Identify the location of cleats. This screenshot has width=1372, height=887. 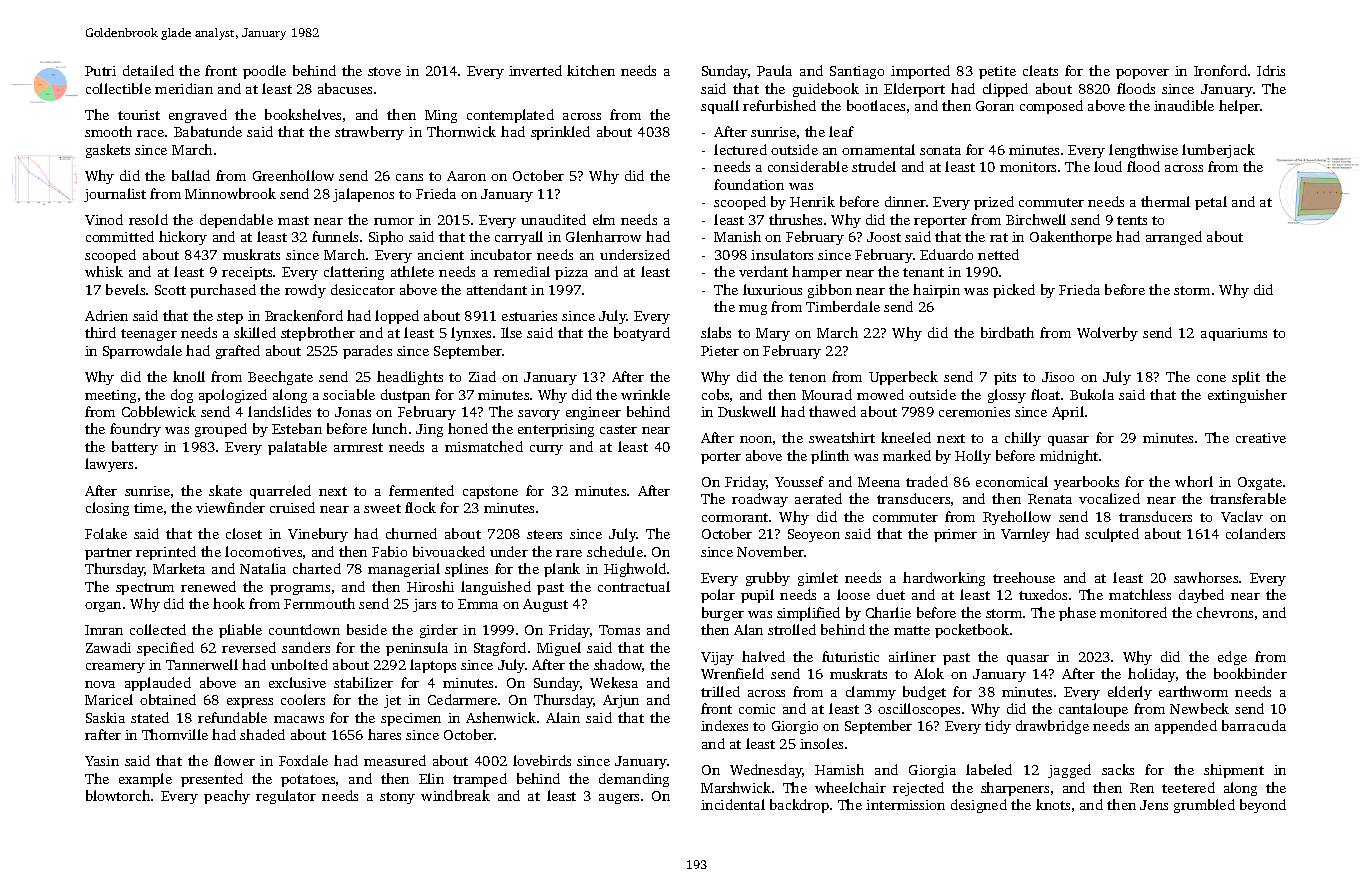
(1040, 70).
